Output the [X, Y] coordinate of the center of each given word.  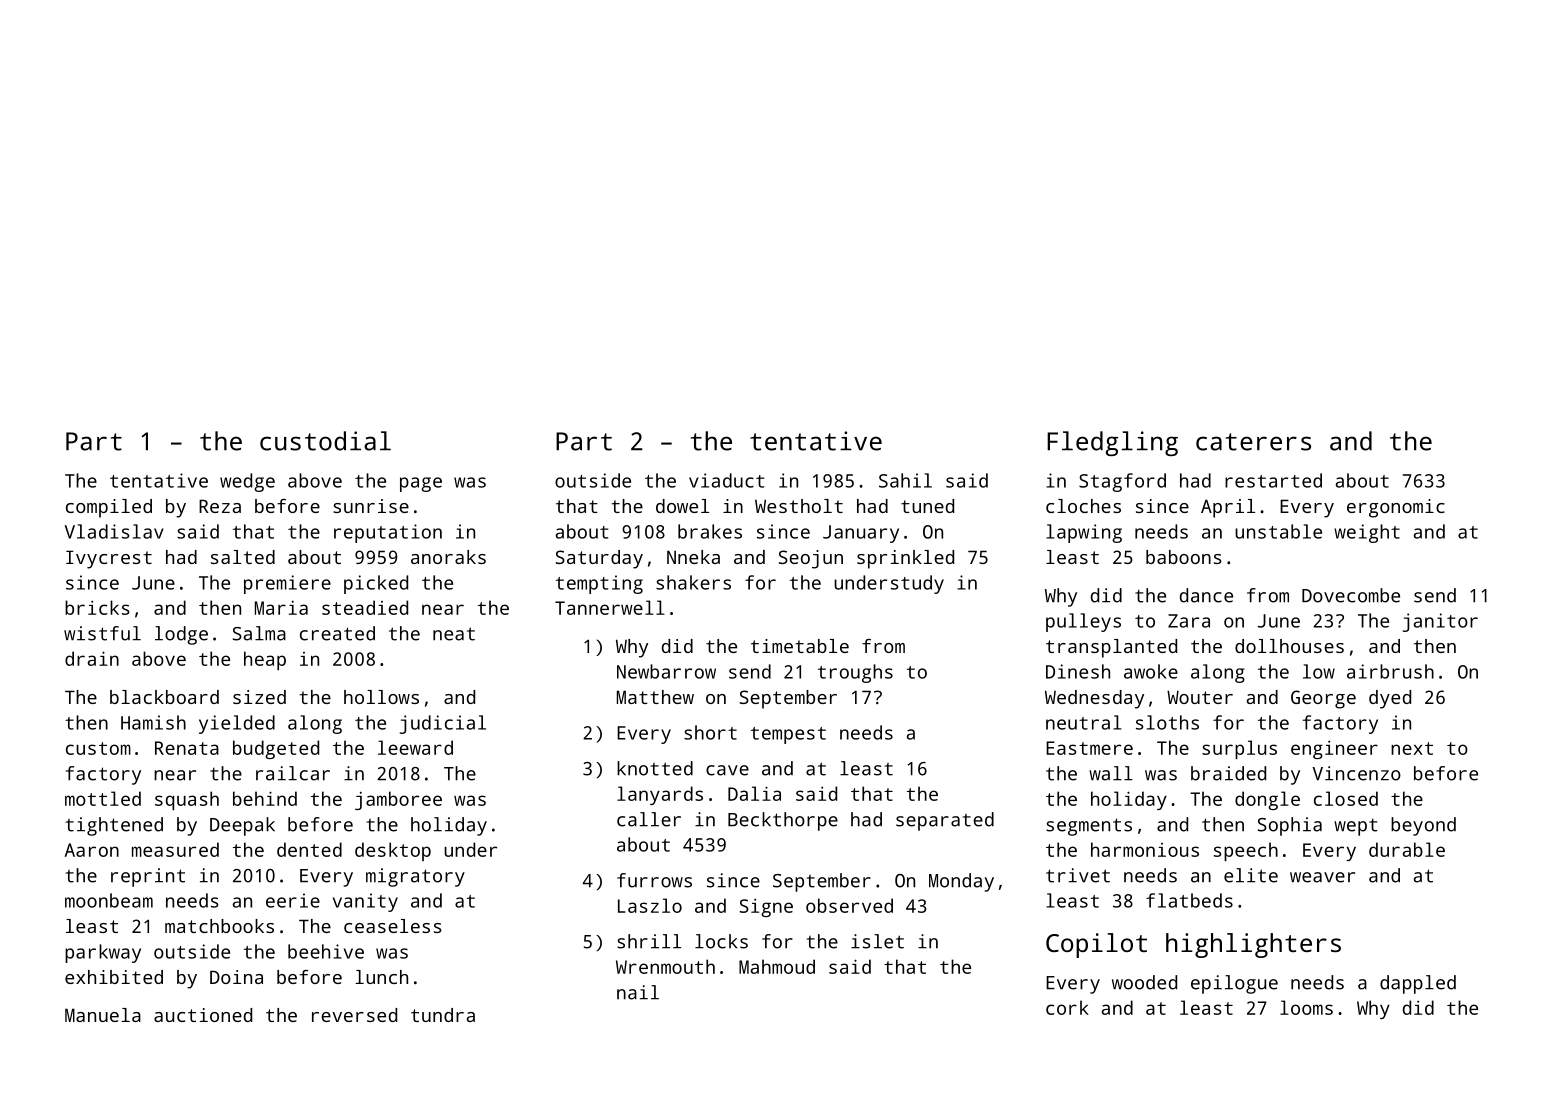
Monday [961, 882]
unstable [1278, 531]
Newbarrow [666, 671]
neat [454, 634]
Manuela [103, 1015]
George [1323, 699]
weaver [1322, 877]
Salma [259, 633]
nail [638, 992]
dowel [682, 506]
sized [259, 697]
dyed [1390, 699]
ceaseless [393, 926]
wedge [247, 482]
